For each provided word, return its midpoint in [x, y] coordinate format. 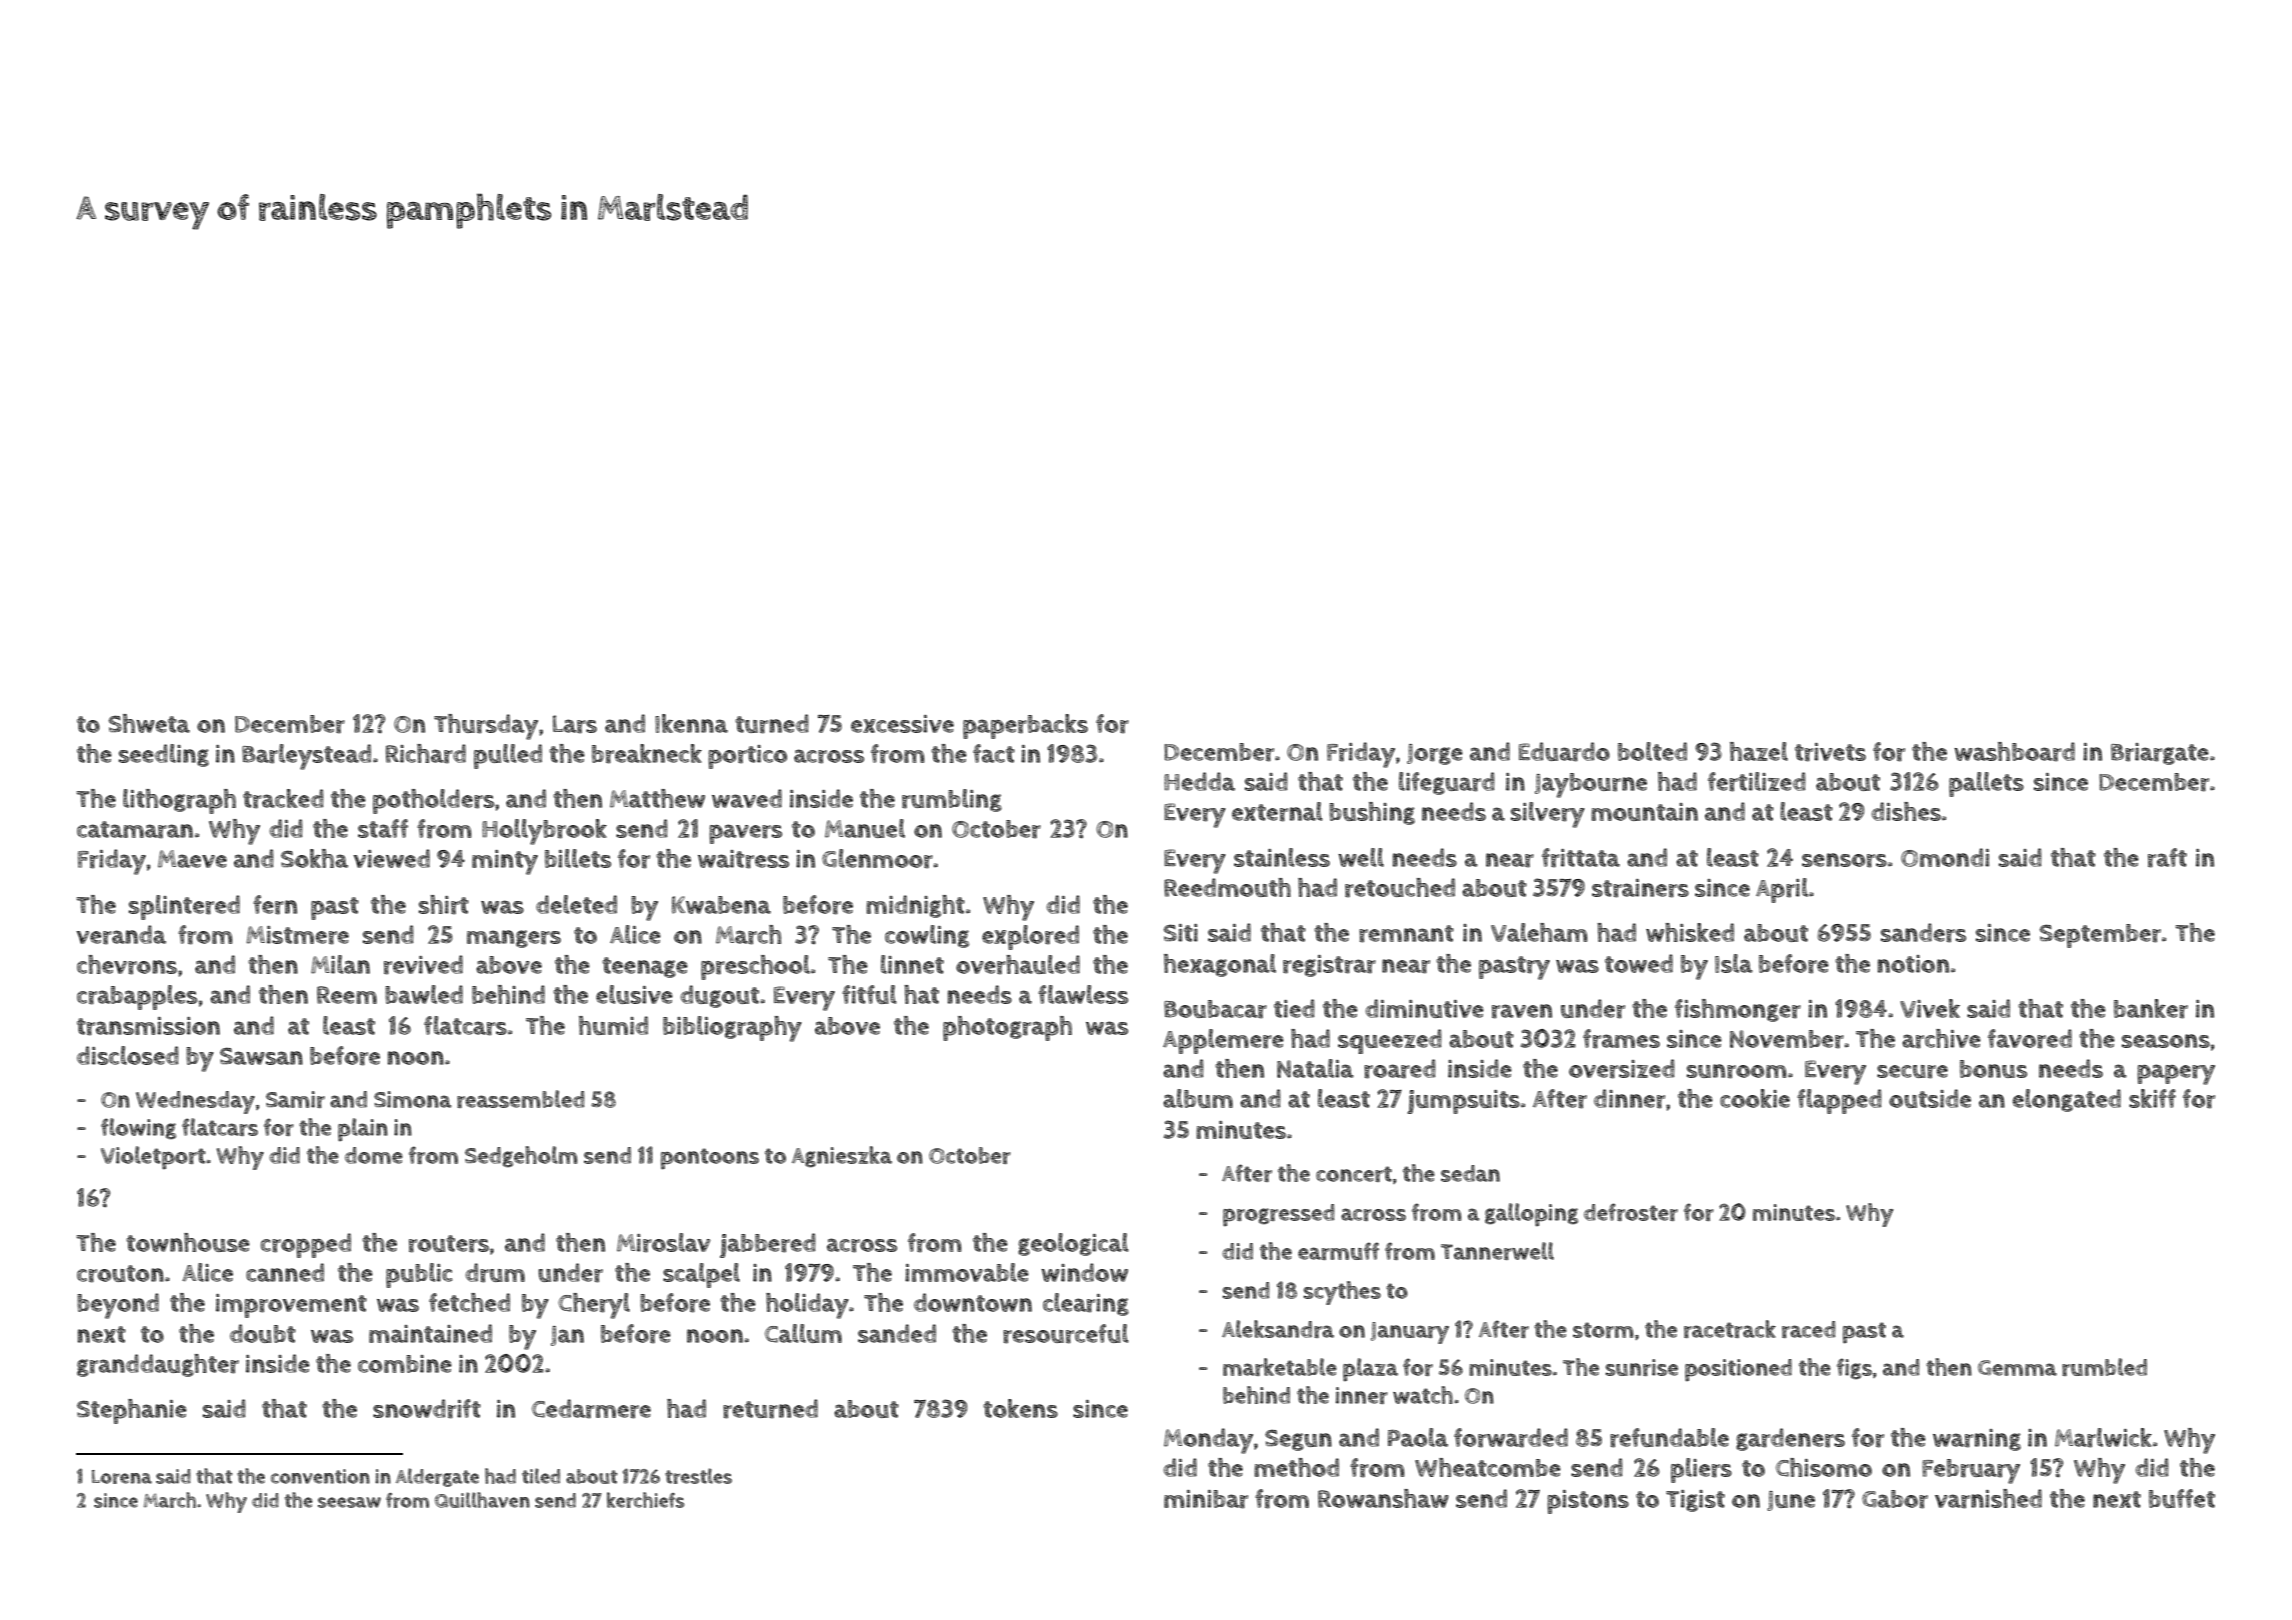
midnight [915, 906]
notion [1913, 964]
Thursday [486, 727]
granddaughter [158, 1365]
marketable [1280, 1367]
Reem [347, 995]
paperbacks [1025, 726]
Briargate [2160, 754]
